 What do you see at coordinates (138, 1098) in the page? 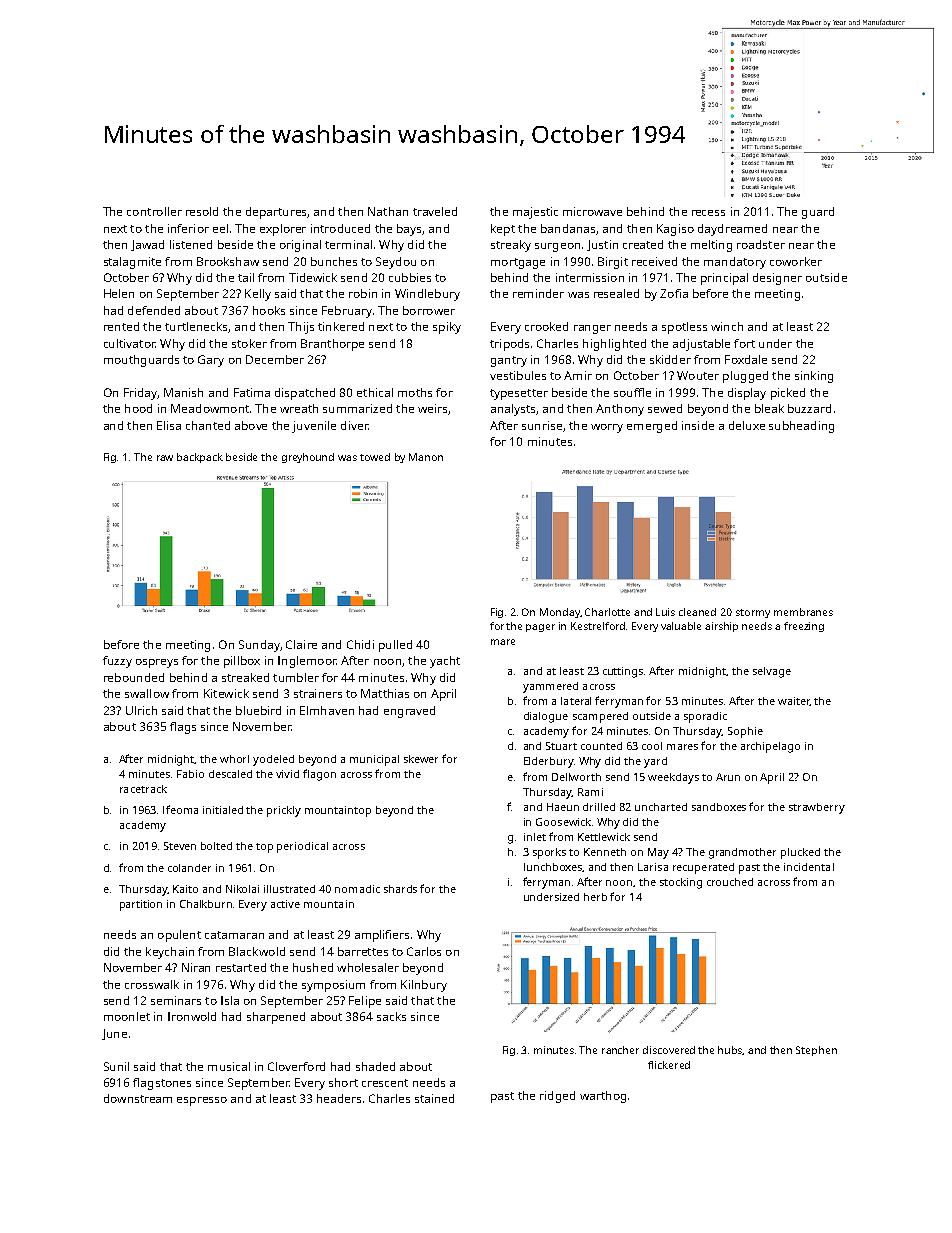
I see `downstream` at bounding box center [138, 1098].
